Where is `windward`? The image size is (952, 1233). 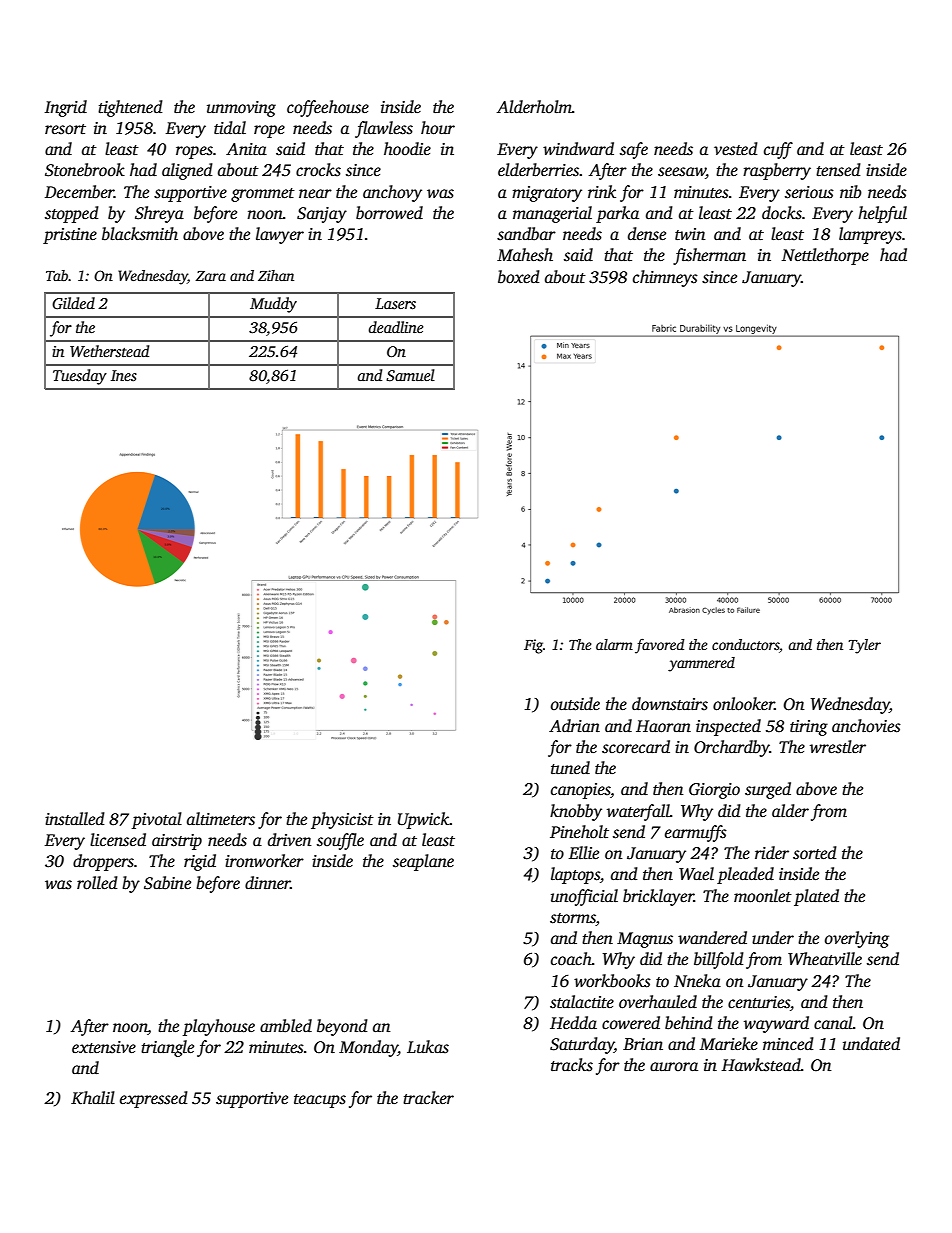 windward is located at coordinates (578, 148).
